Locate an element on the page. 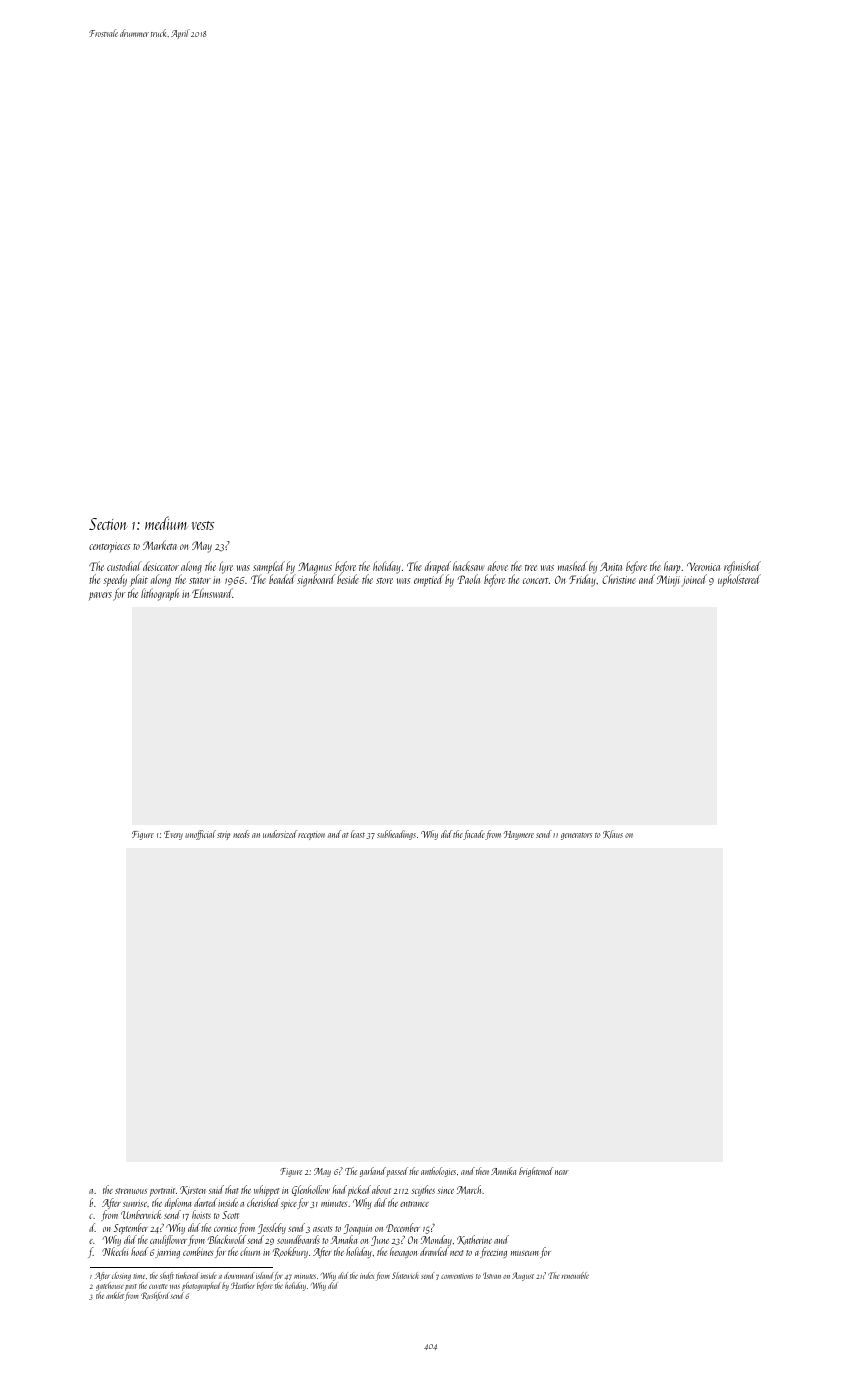 The height and width of the document is (1400, 849). Klaus is located at coordinates (613, 834).
